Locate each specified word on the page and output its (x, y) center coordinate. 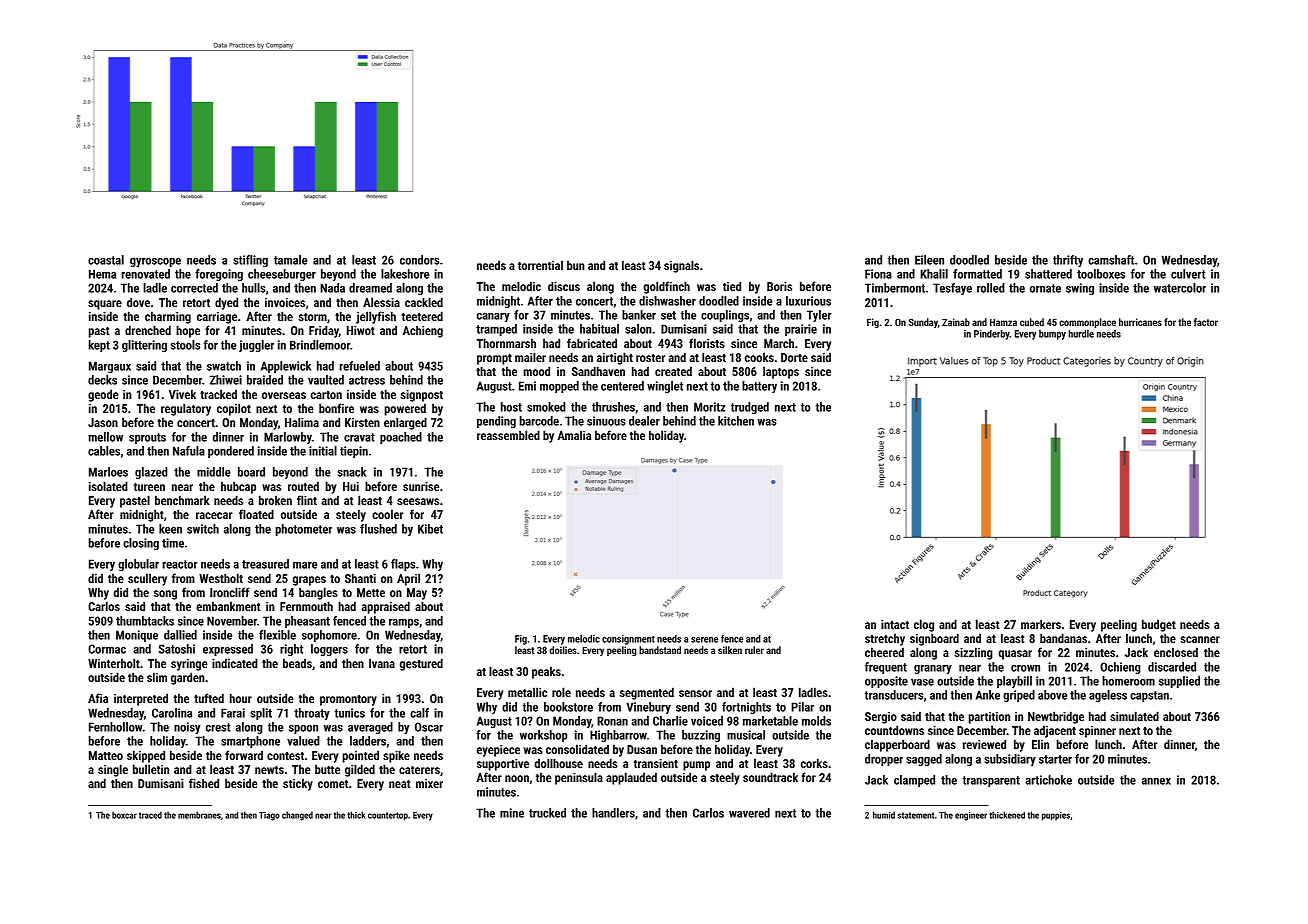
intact (895, 624)
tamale (290, 260)
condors (419, 260)
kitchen (736, 421)
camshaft (1111, 260)
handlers (613, 813)
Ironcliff (229, 592)
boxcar (124, 815)
